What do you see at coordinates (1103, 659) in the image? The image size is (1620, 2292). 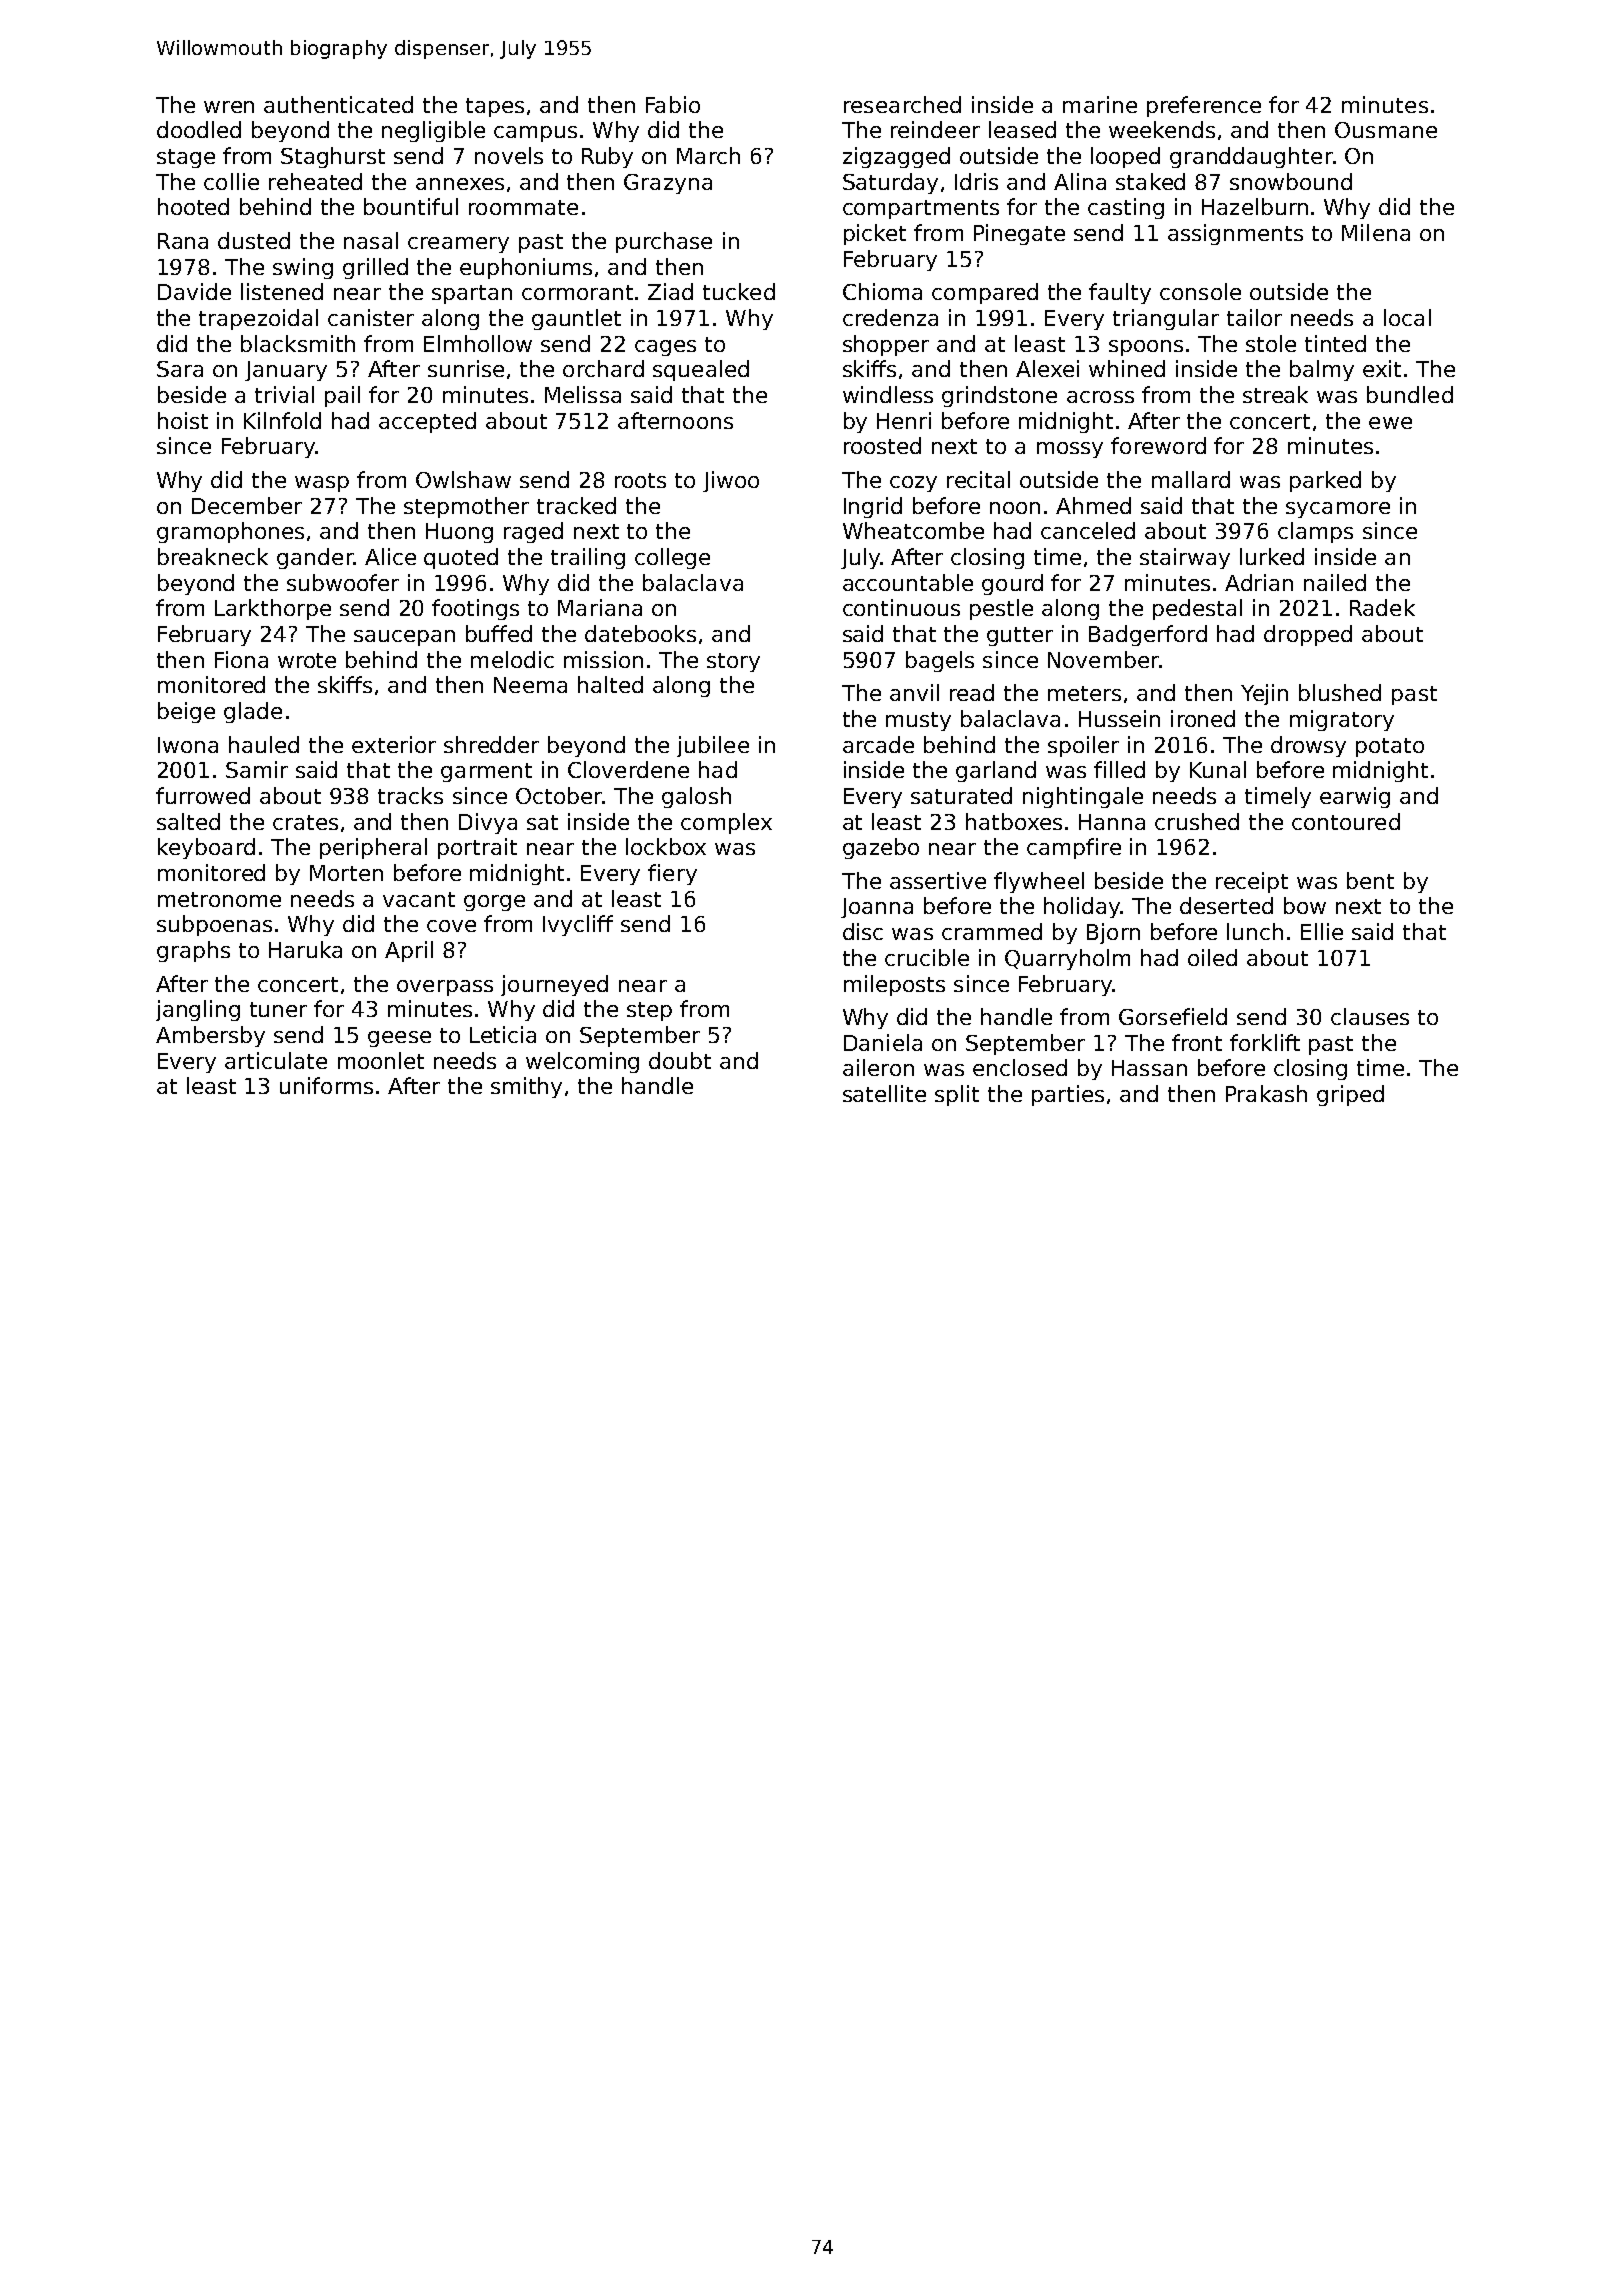 I see `November` at bounding box center [1103, 659].
